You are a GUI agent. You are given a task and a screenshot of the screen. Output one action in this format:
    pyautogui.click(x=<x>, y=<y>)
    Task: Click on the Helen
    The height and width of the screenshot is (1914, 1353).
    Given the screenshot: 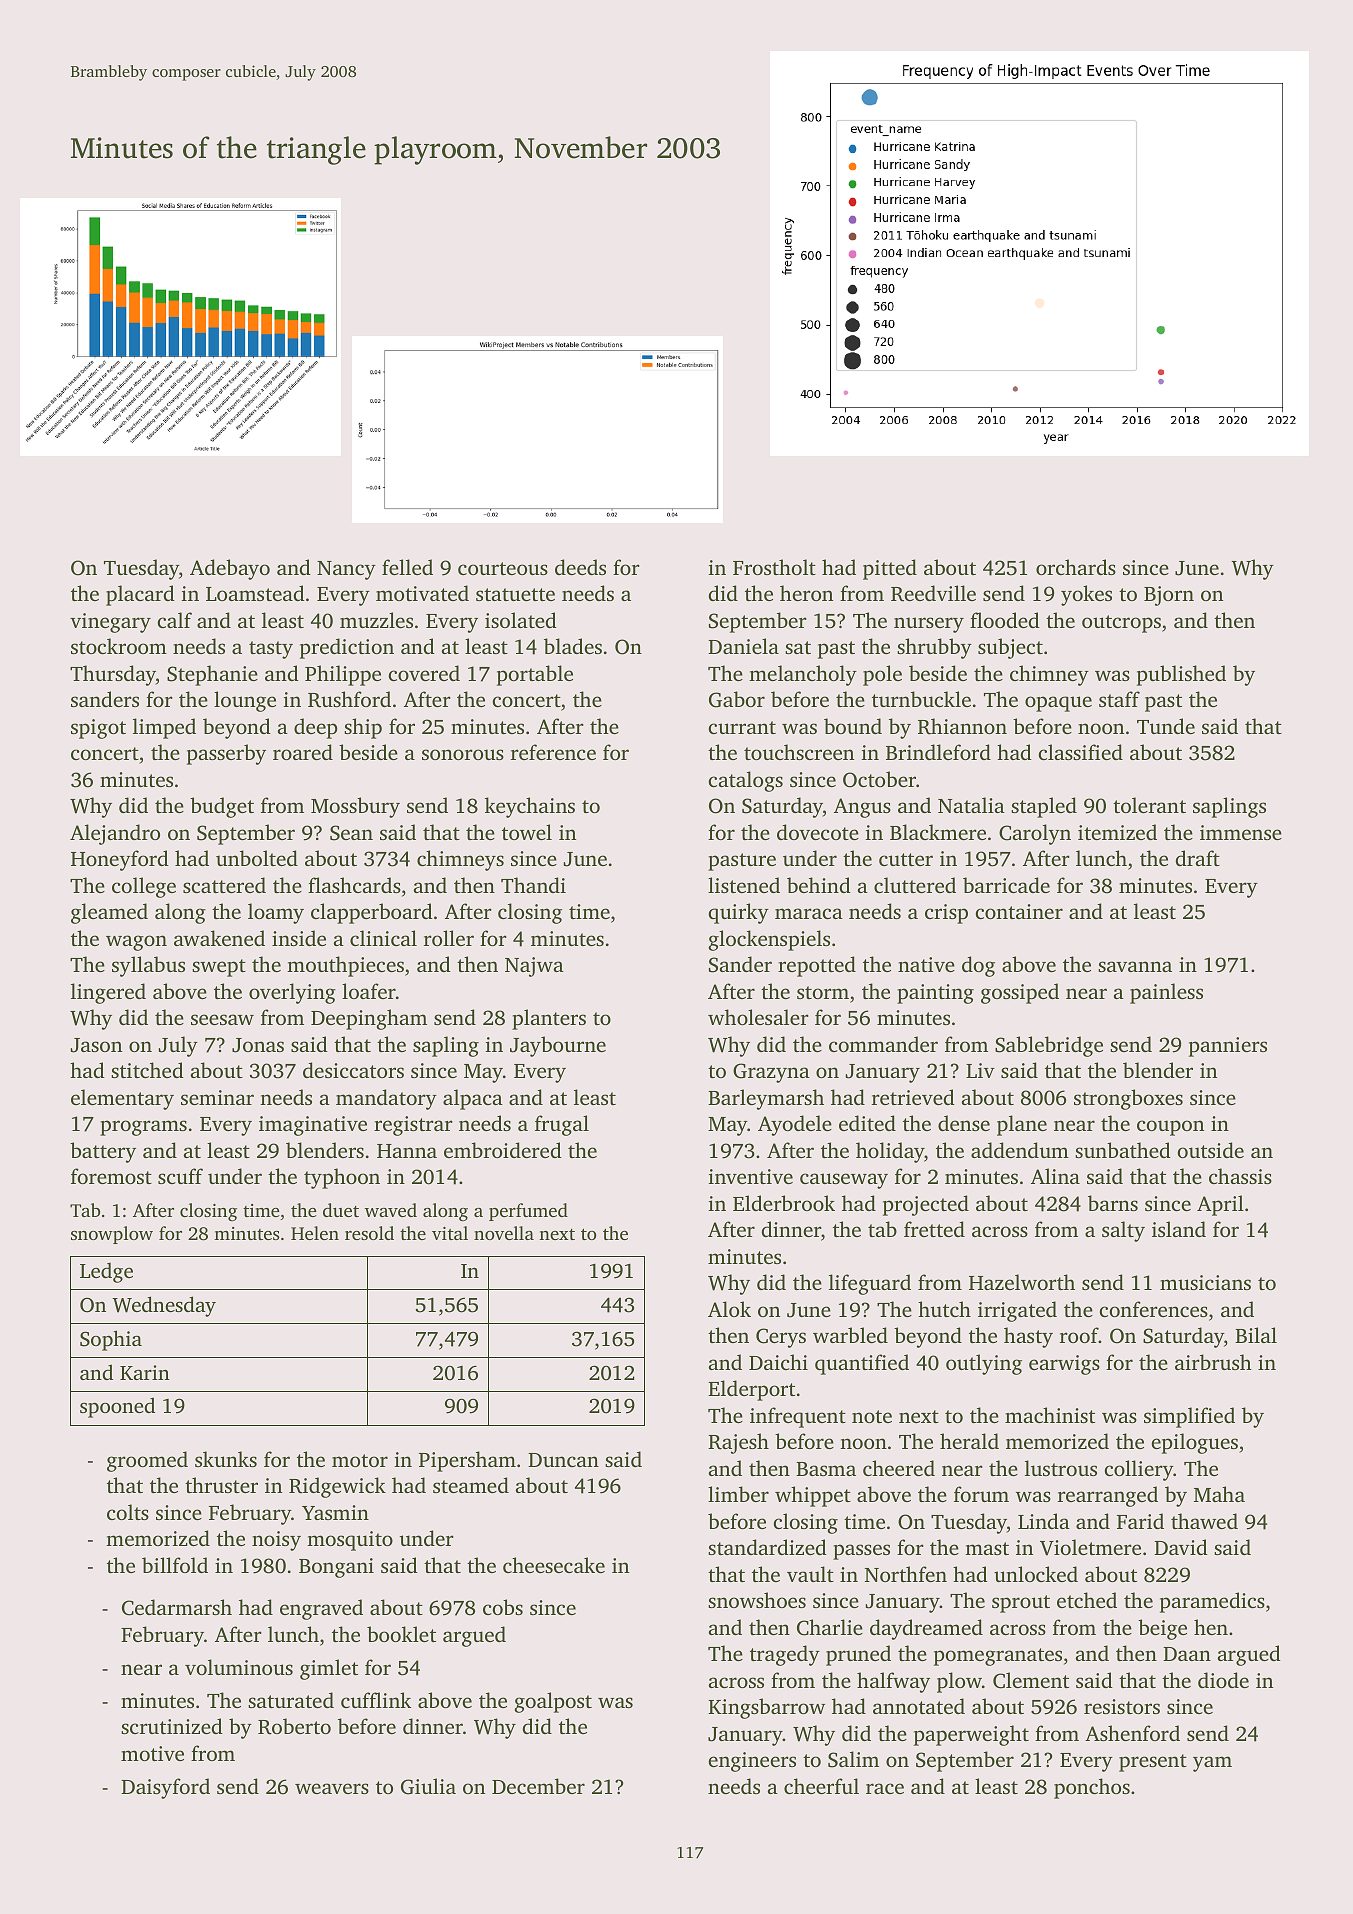 What is the action you would take?
    pyautogui.click(x=315, y=1233)
